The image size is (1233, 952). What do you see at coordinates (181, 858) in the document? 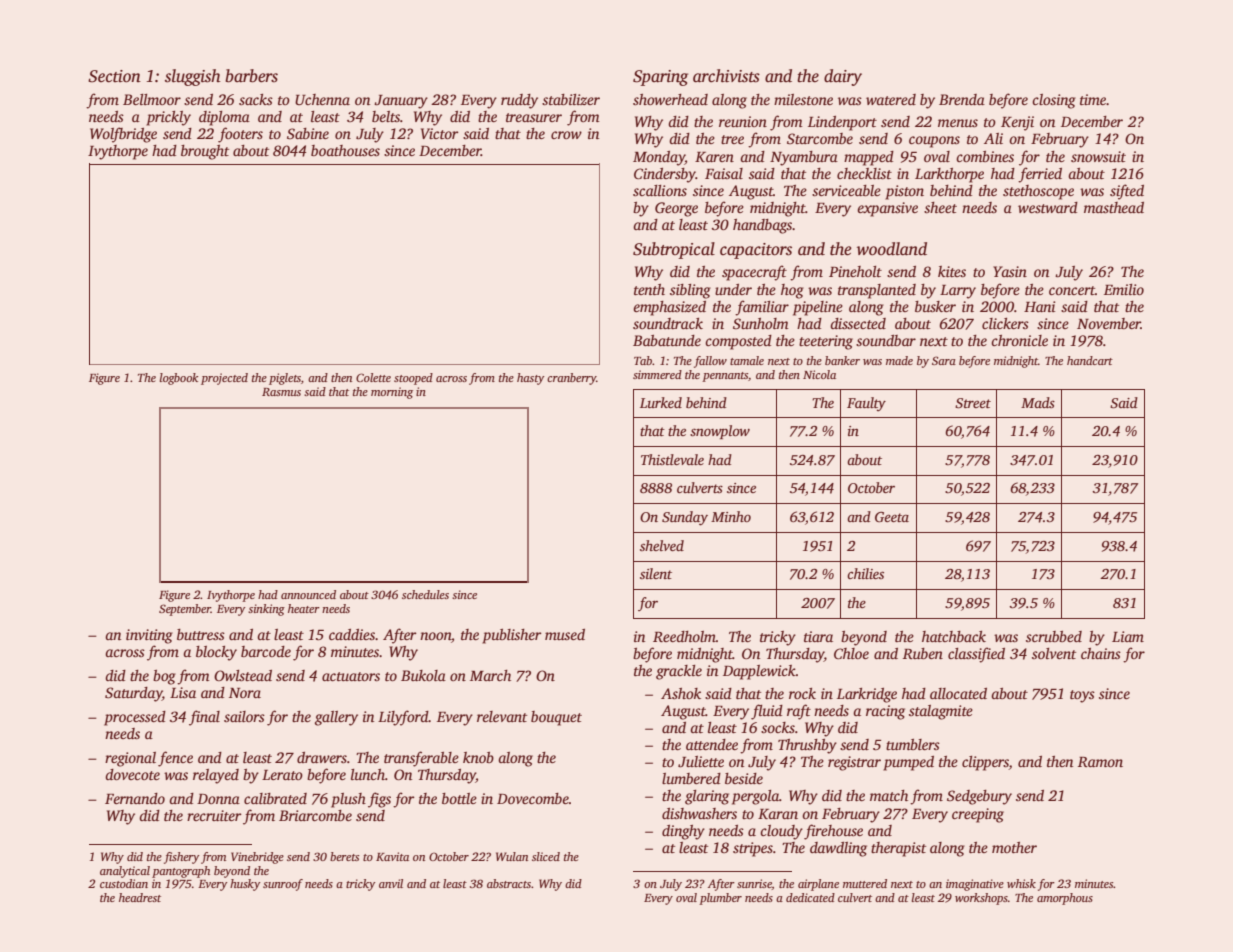
I see `fishery` at bounding box center [181, 858].
